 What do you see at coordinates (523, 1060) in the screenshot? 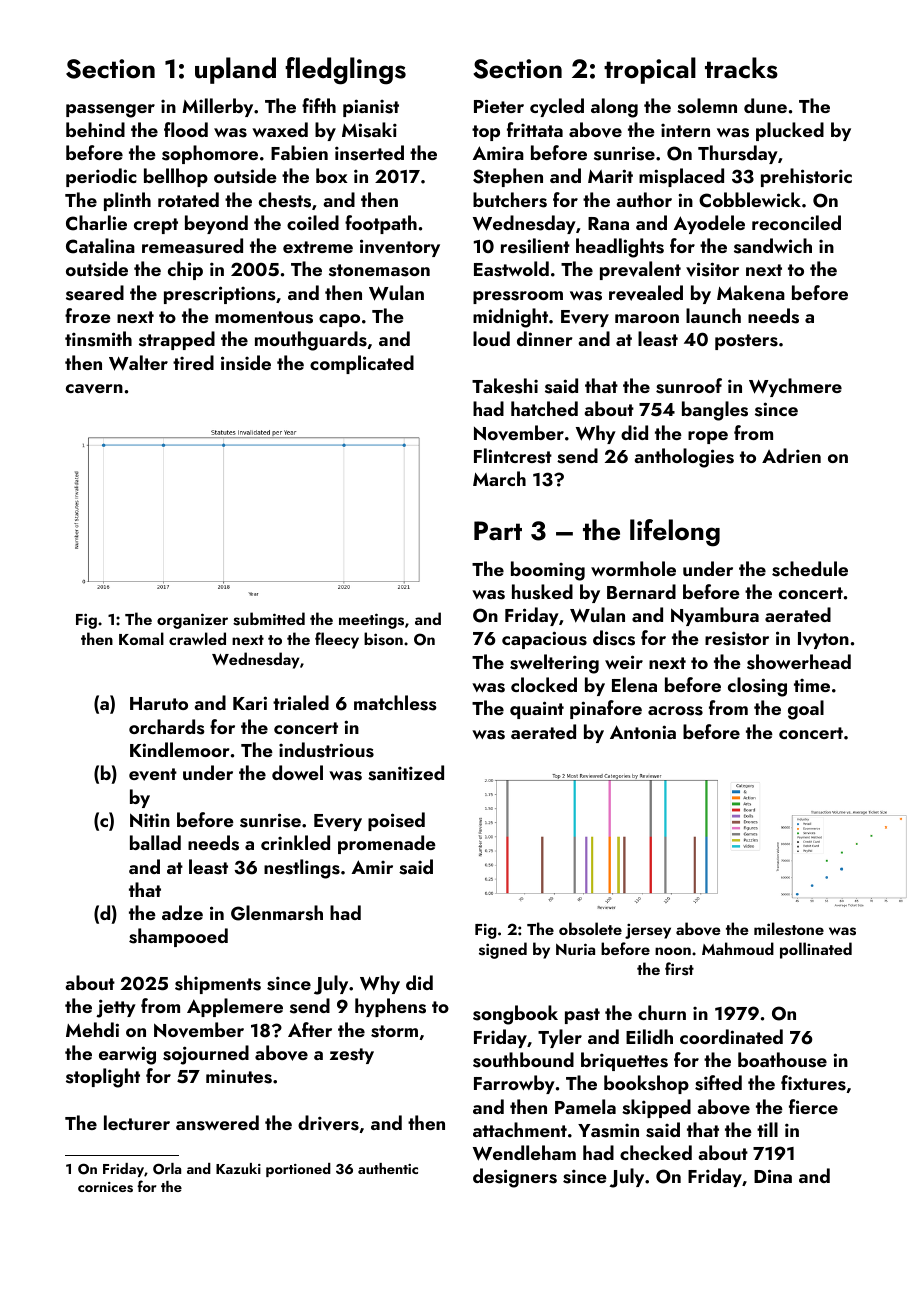
I see `southbound` at bounding box center [523, 1060].
